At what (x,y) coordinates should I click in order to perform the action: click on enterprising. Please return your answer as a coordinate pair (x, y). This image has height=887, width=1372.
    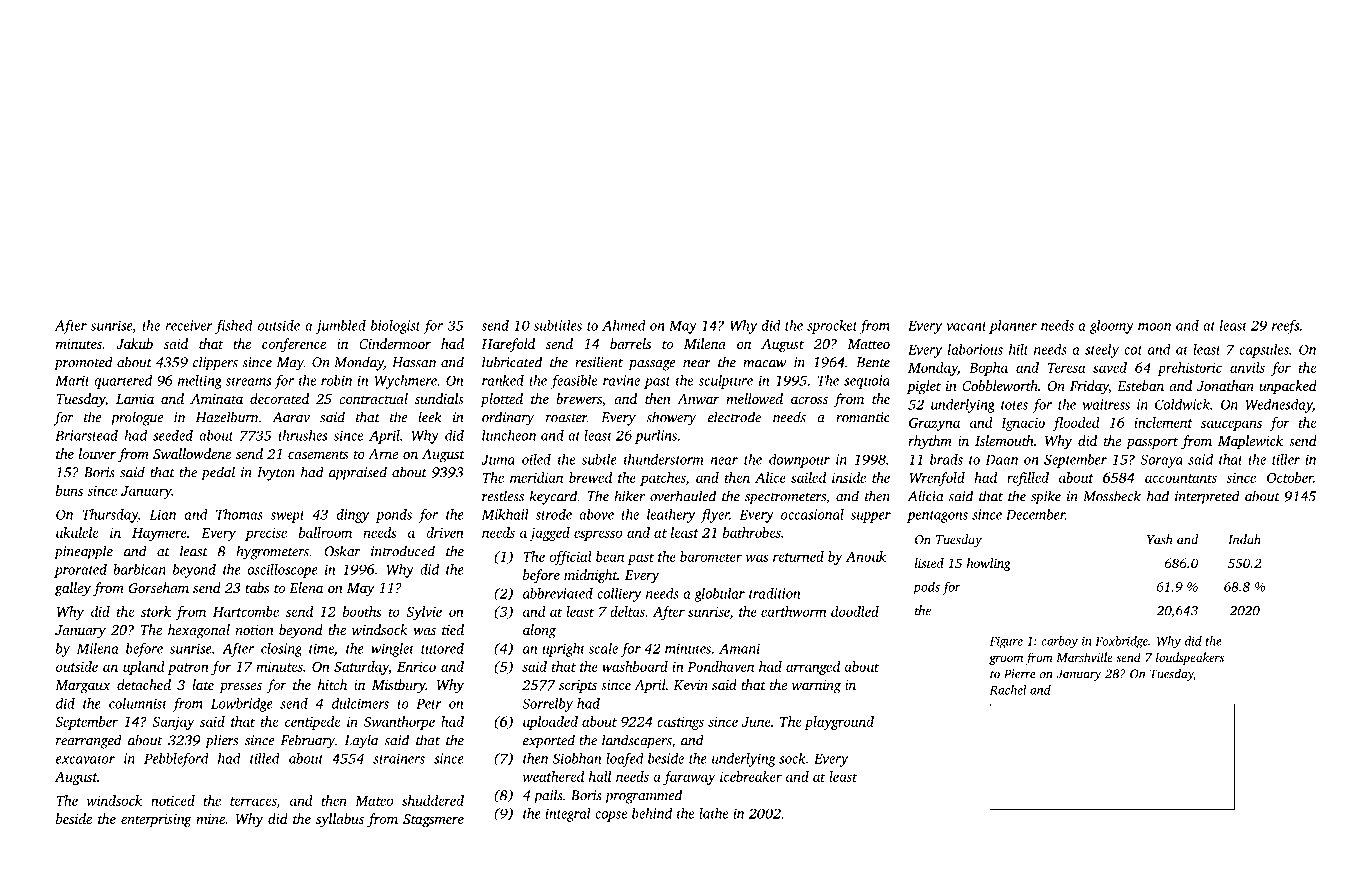
    Looking at the image, I should click on (156, 821).
